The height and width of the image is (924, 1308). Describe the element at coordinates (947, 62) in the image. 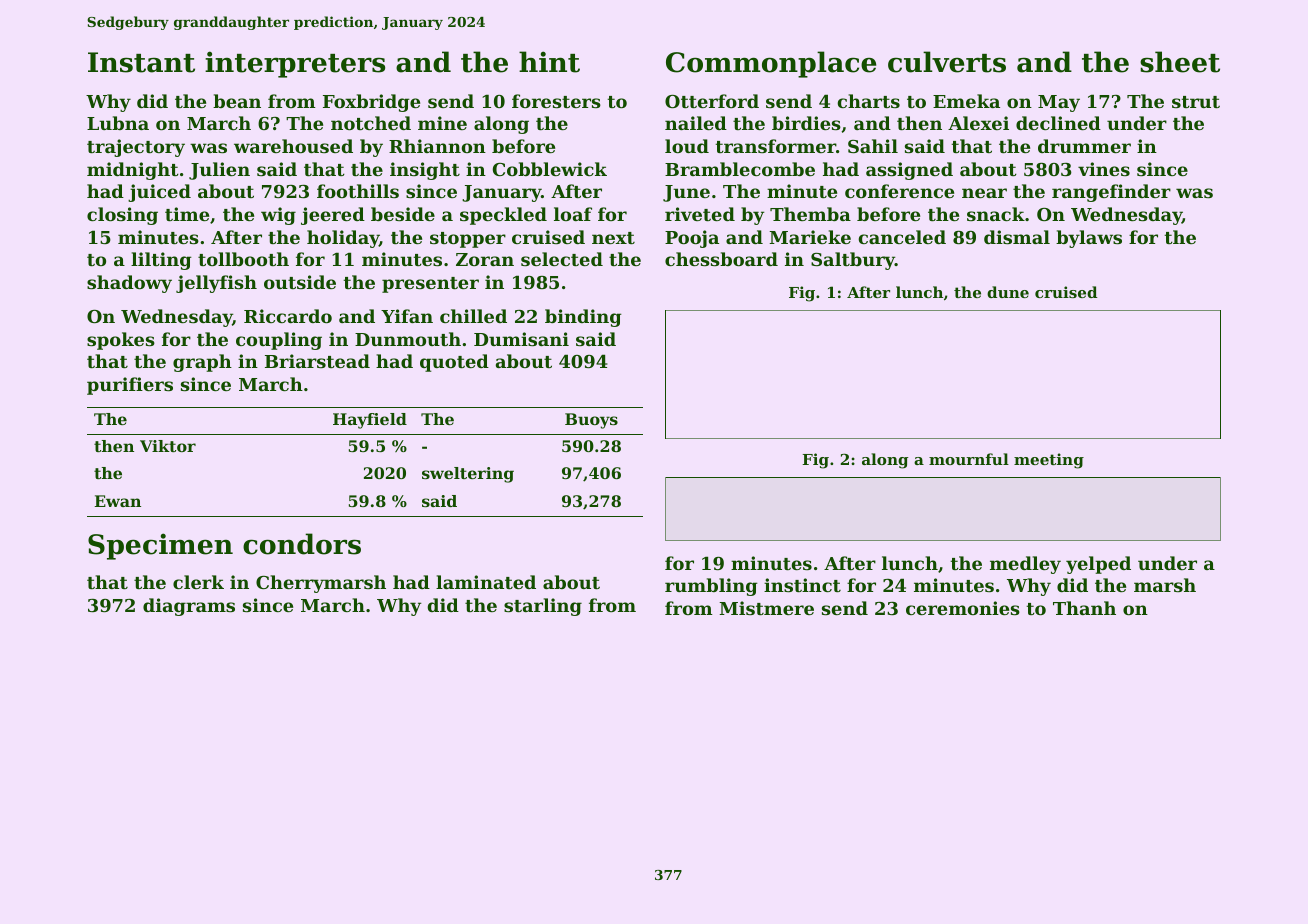

I see `culverts` at that location.
